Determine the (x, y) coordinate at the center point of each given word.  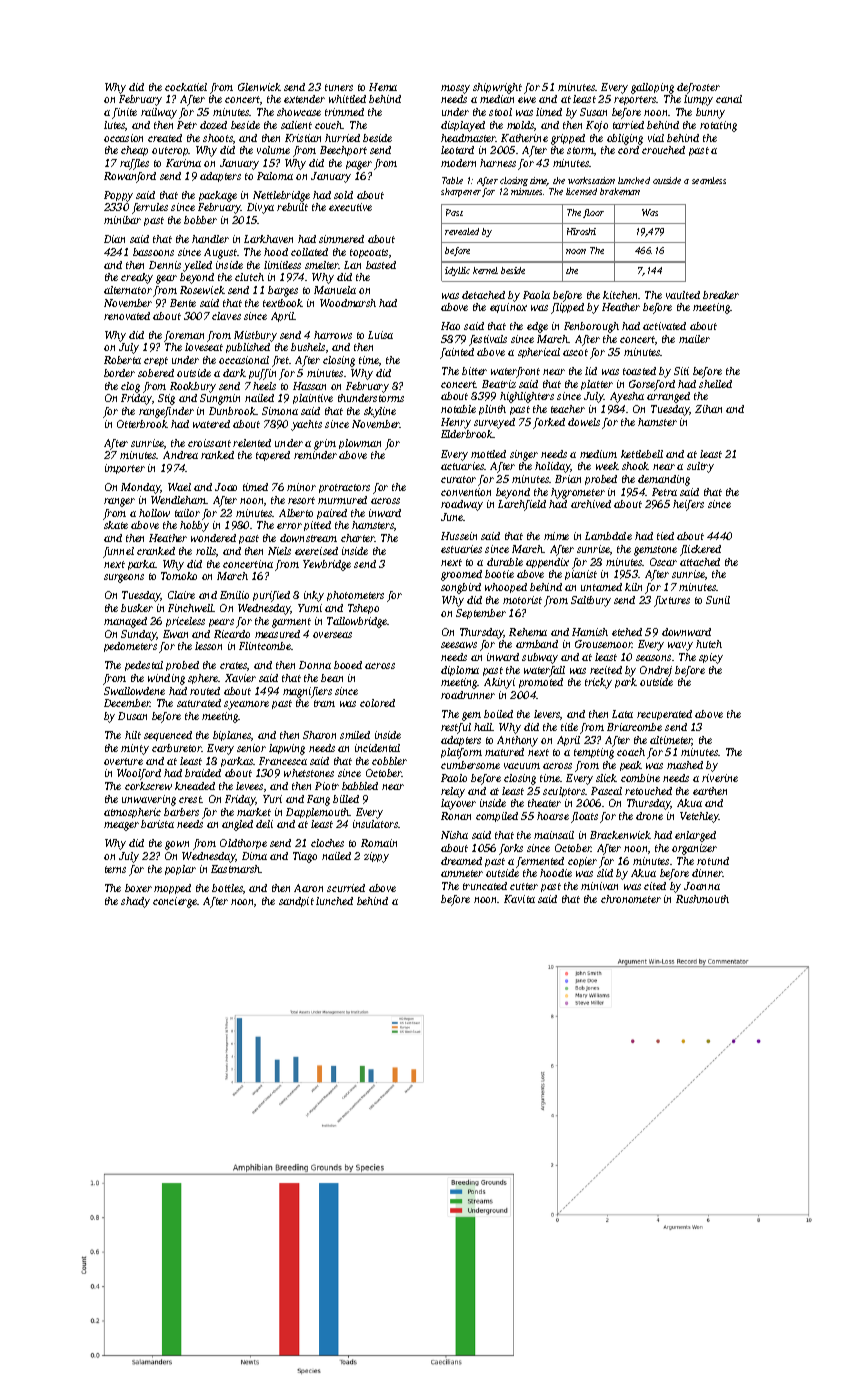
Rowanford (130, 177)
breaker (721, 295)
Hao (450, 326)
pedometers (130, 647)
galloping (652, 88)
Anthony (517, 741)
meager (121, 826)
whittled (347, 99)
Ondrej (656, 671)
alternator (128, 290)
